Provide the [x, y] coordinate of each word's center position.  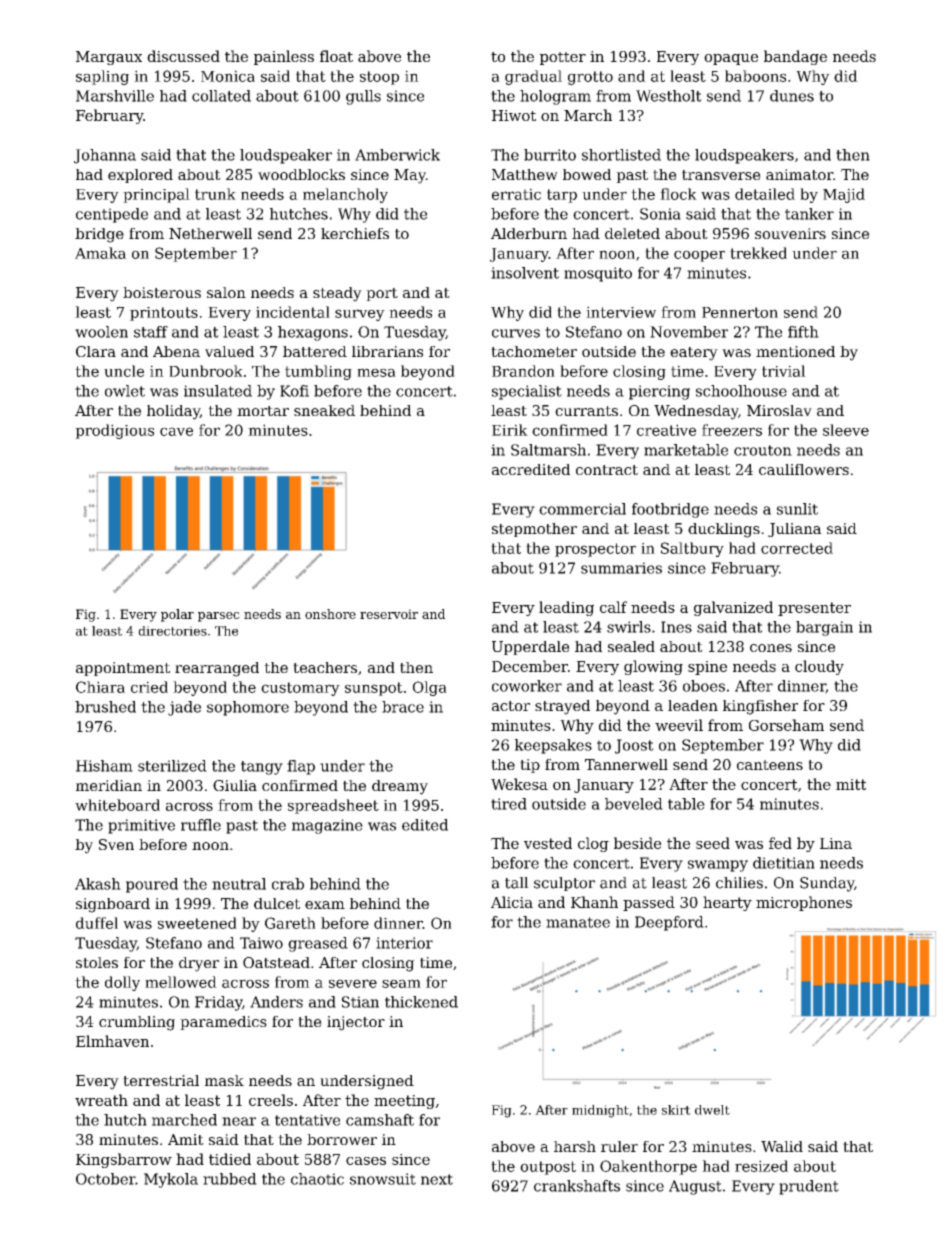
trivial [784, 371]
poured [152, 885]
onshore [330, 614]
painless [284, 57]
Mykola [171, 1180]
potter [563, 58]
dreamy [400, 787]
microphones [804, 903]
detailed [765, 194]
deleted [632, 233]
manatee [578, 922]
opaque [731, 59]
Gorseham [786, 725]
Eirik [510, 430]
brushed [105, 707]
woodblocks [301, 174]
